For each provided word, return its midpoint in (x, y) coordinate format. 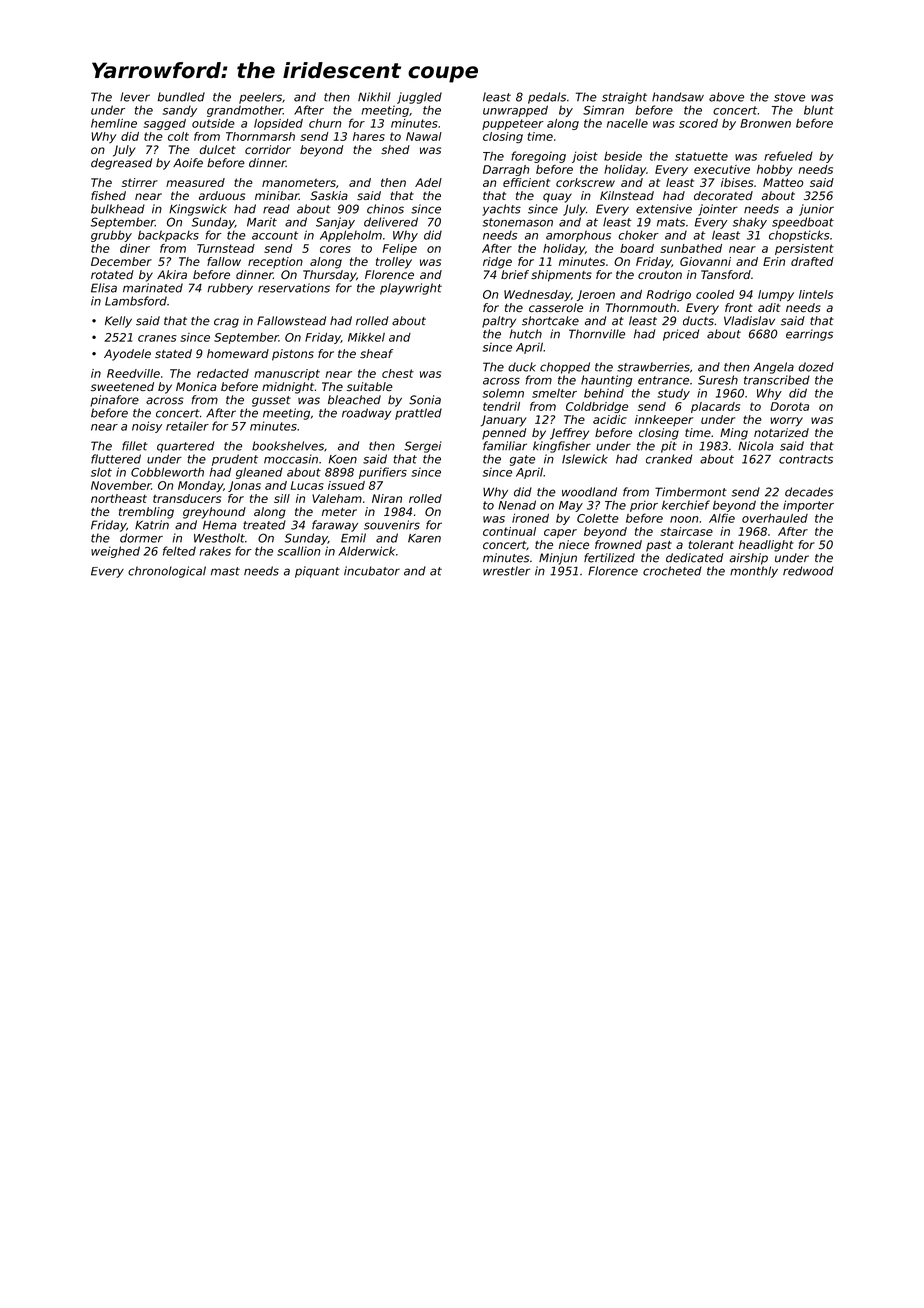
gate (522, 460)
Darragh (506, 170)
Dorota (789, 406)
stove (789, 97)
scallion (298, 551)
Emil (353, 538)
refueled (788, 156)
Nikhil (374, 97)
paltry (499, 322)
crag (226, 323)
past (659, 546)
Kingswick (198, 210)
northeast (119, 498)
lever (135, 97)
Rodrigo (669, 296)
